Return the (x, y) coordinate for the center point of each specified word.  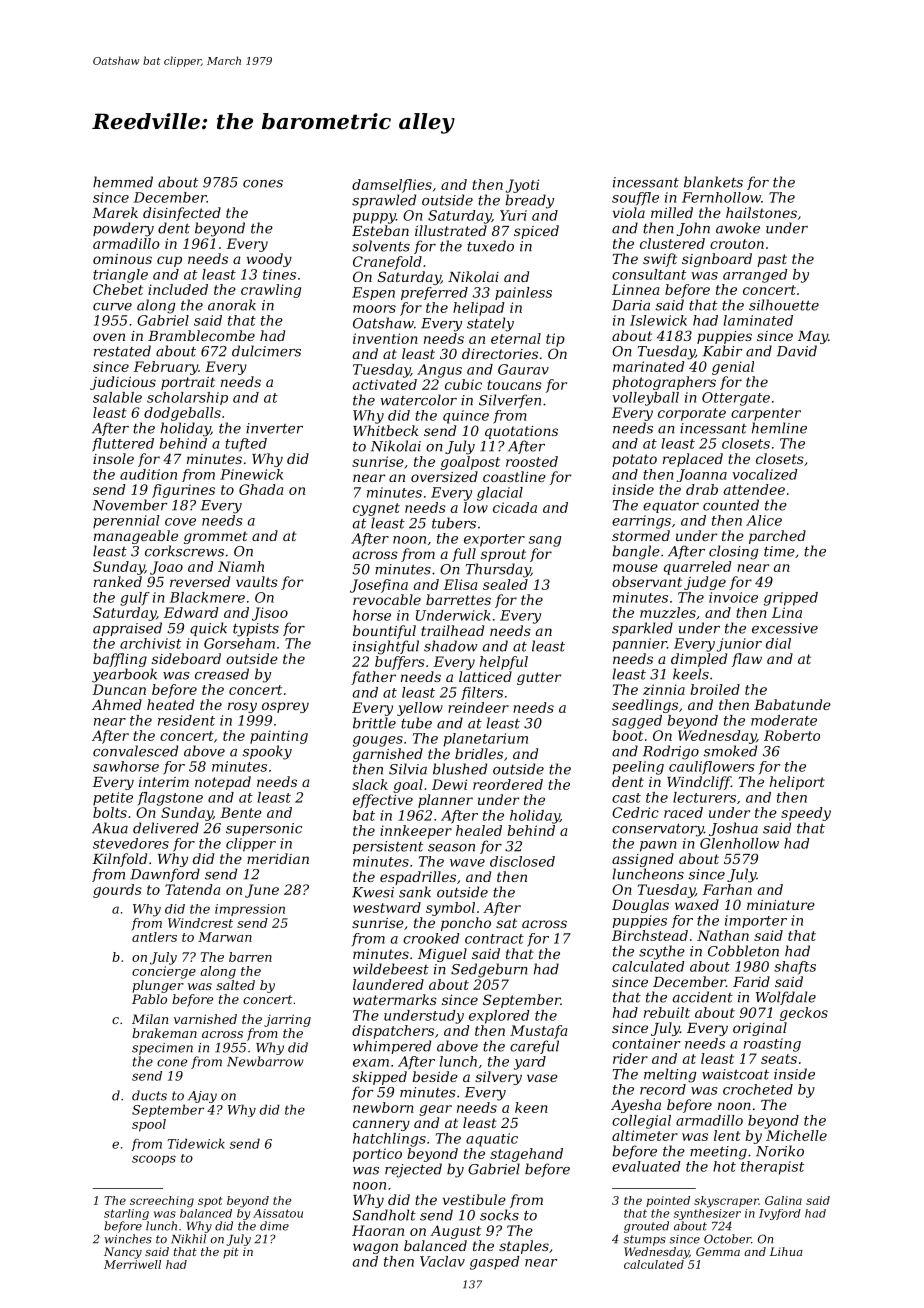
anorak (232, 305)
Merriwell (132, 1264)
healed (479, 830)
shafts (795, 968)
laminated (758, 320)
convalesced (135, 751)
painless (523, 293)
